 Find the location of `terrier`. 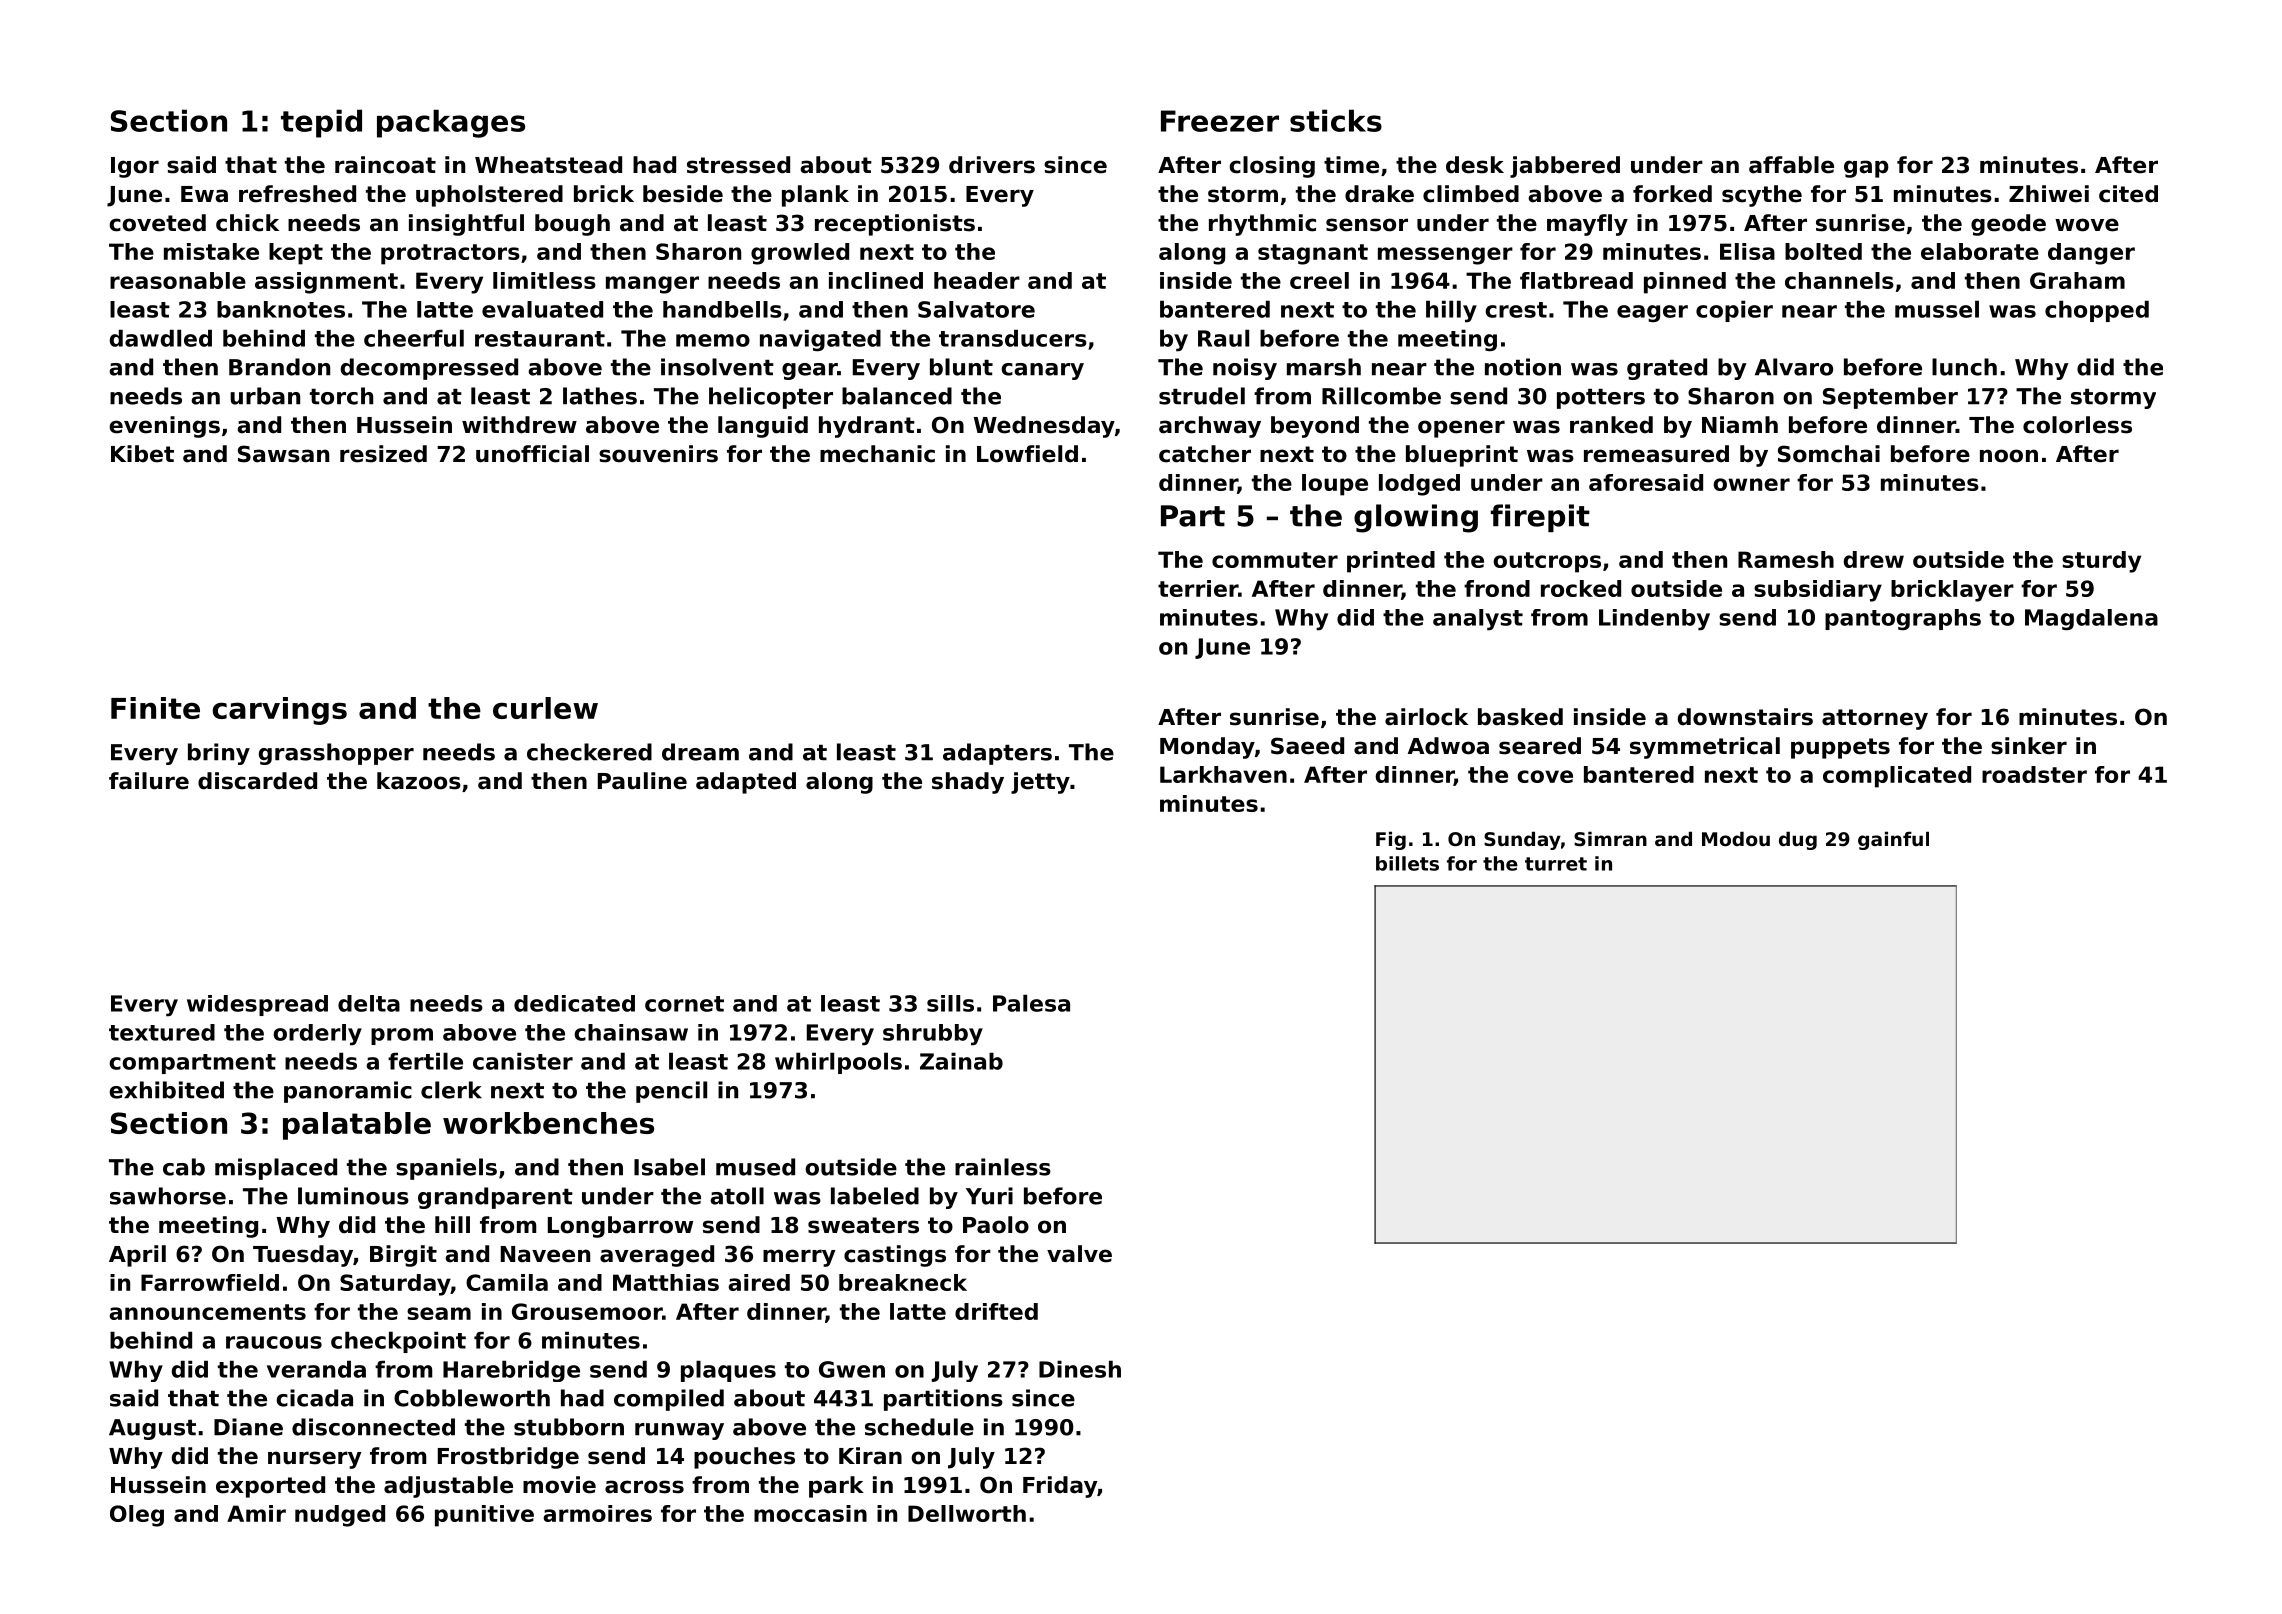

terrier is located at coordinates (1198, 588).
